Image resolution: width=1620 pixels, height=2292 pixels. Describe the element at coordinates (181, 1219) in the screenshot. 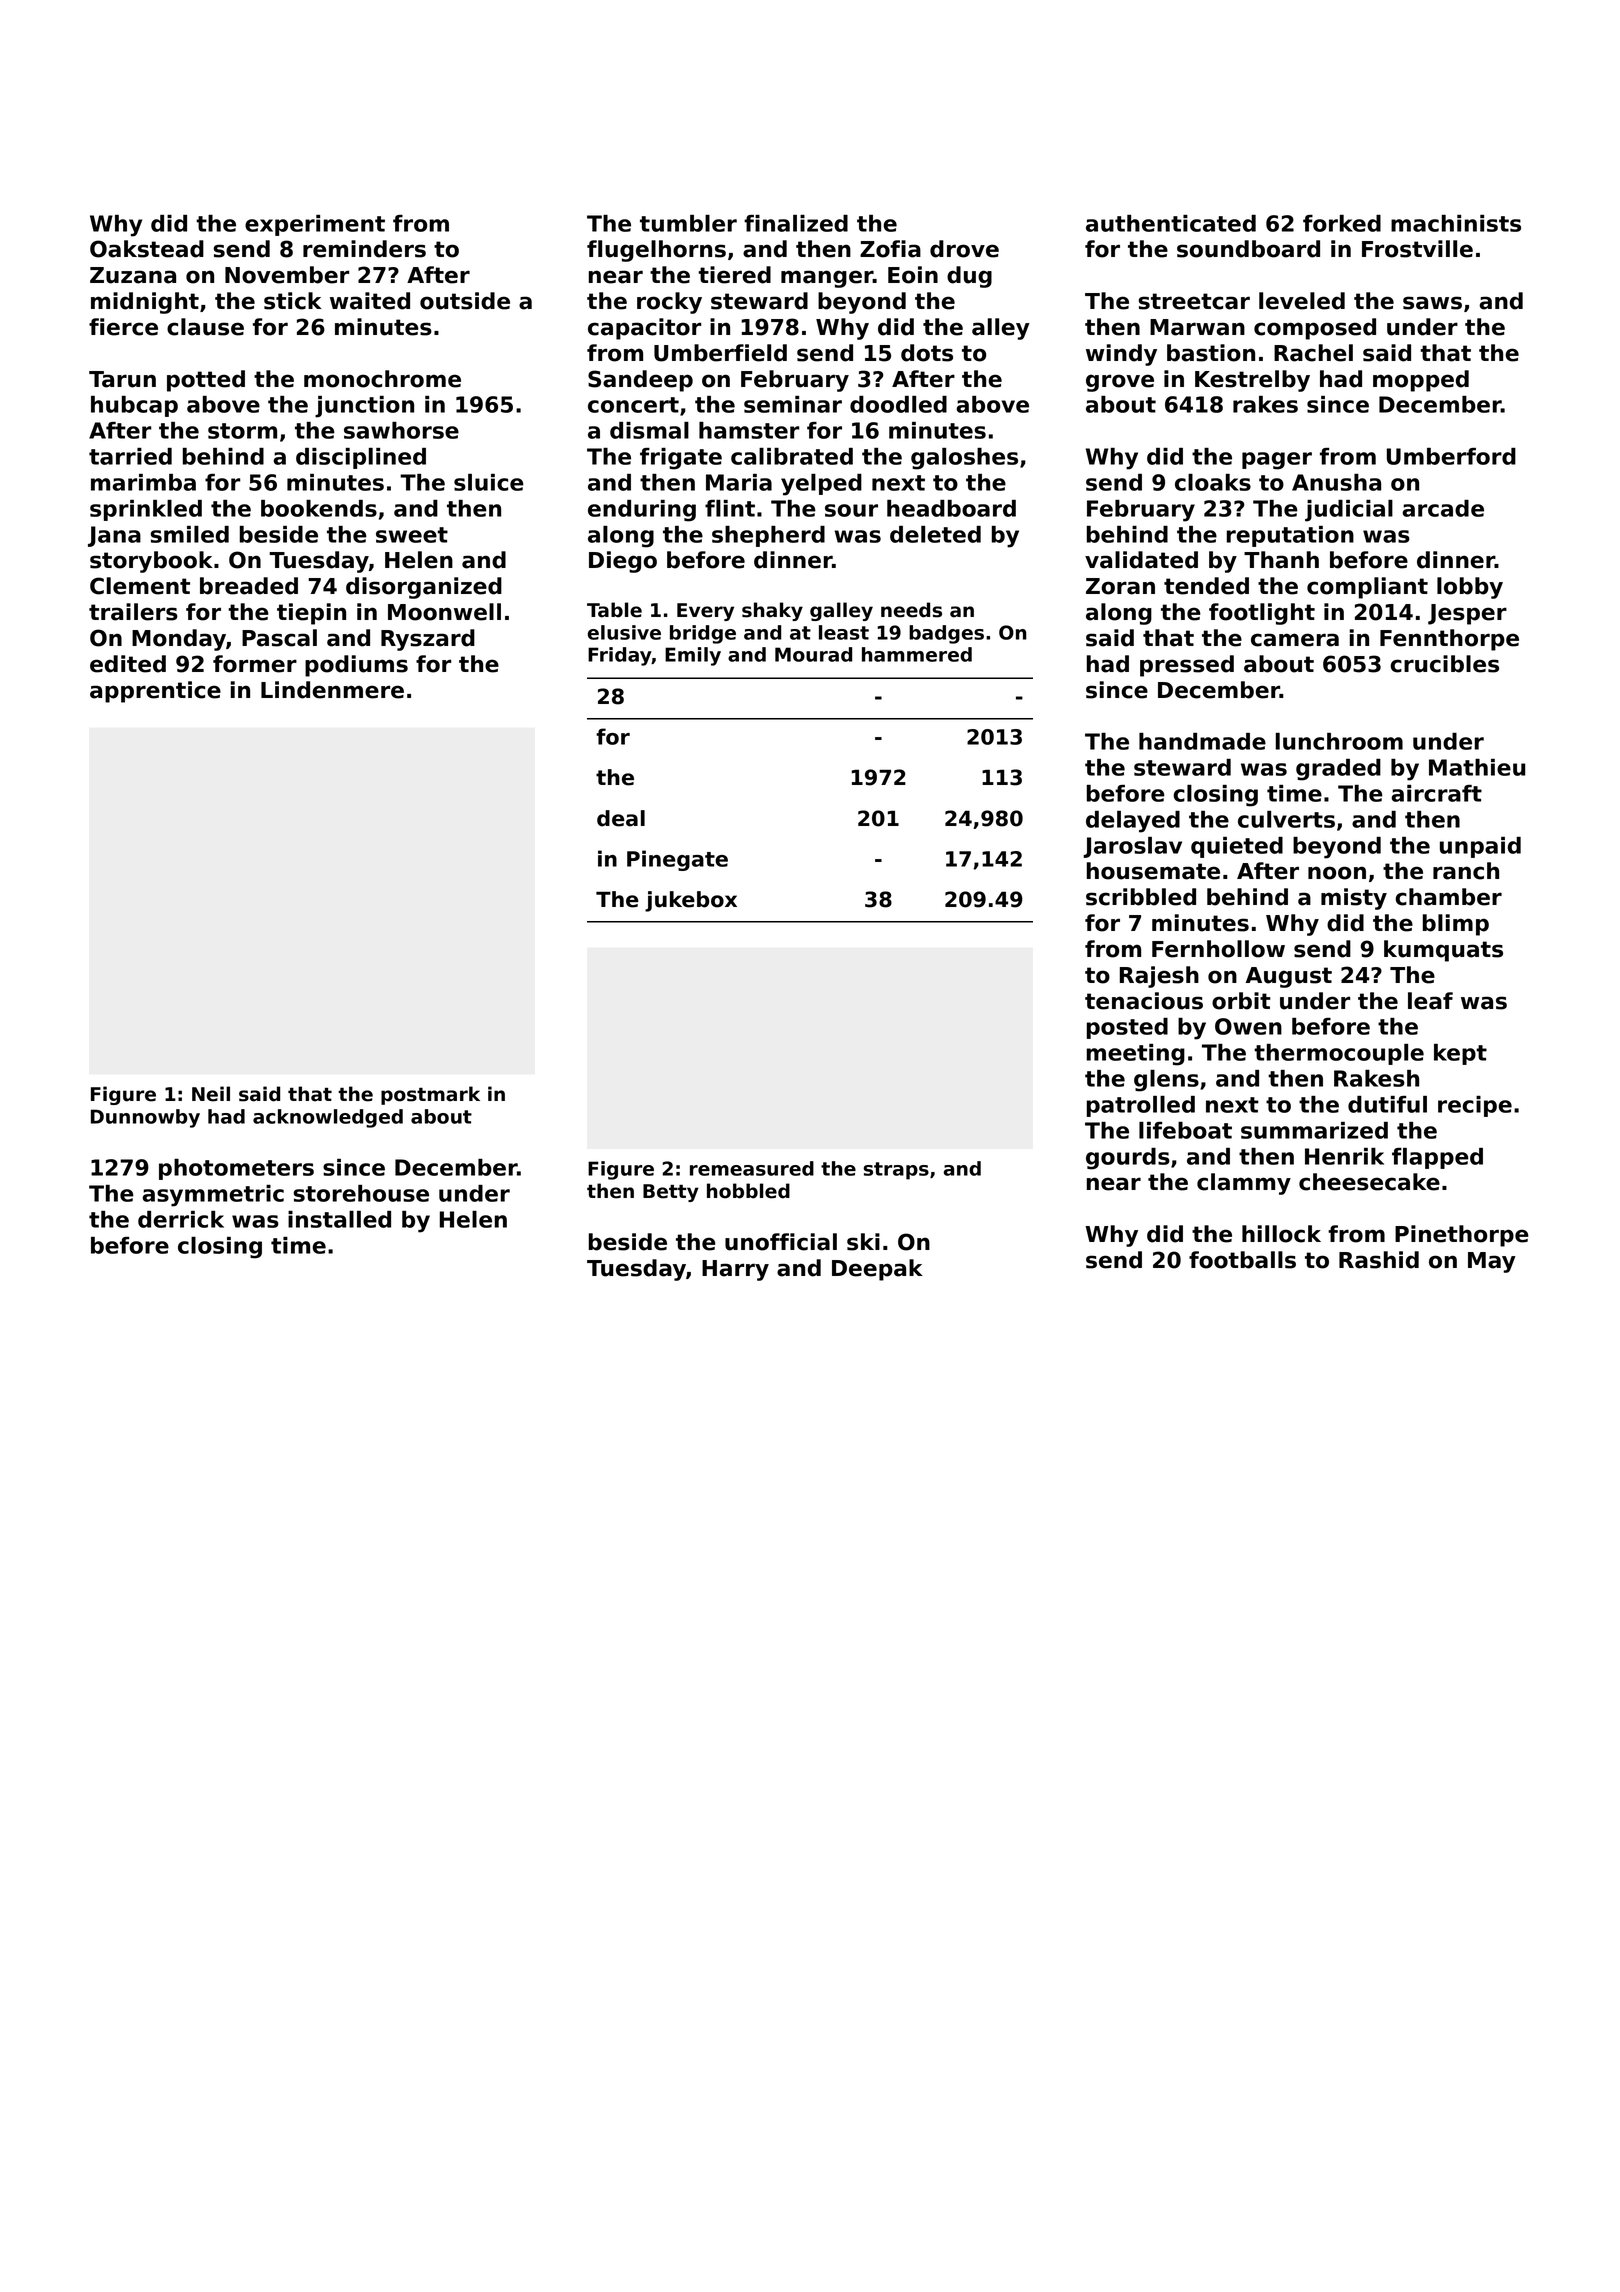

I see `derrick` at that location.
